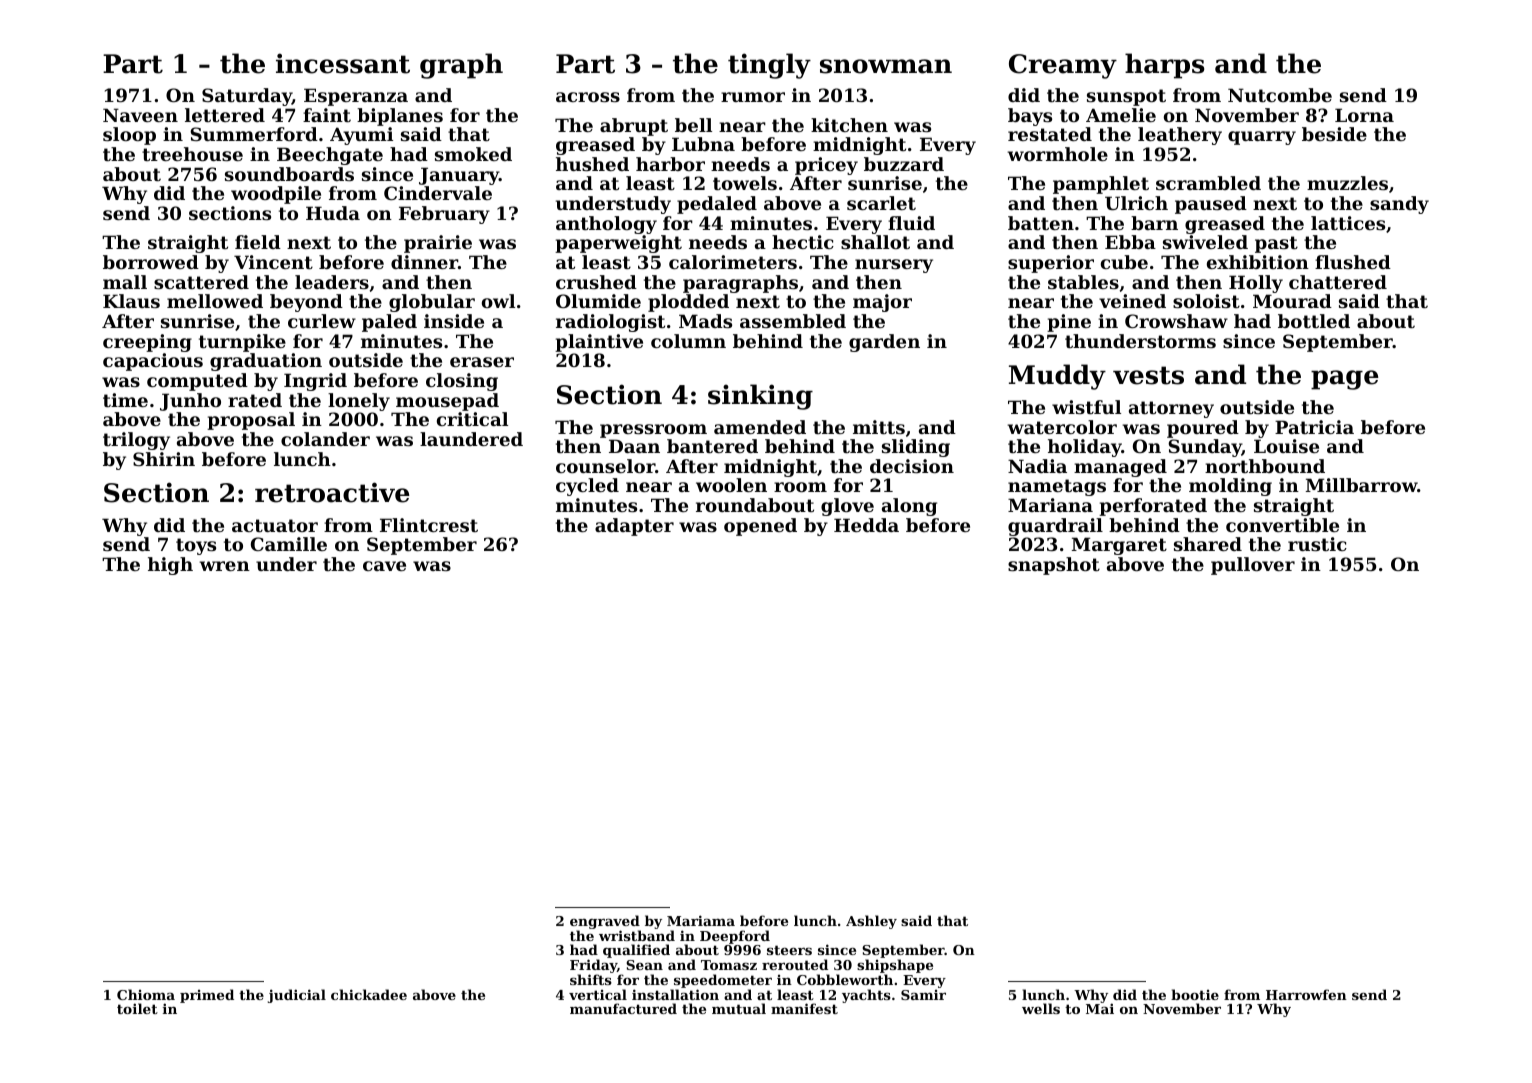 The image size is (1532, 1083). I want to click on cave, so click(384, 566).
